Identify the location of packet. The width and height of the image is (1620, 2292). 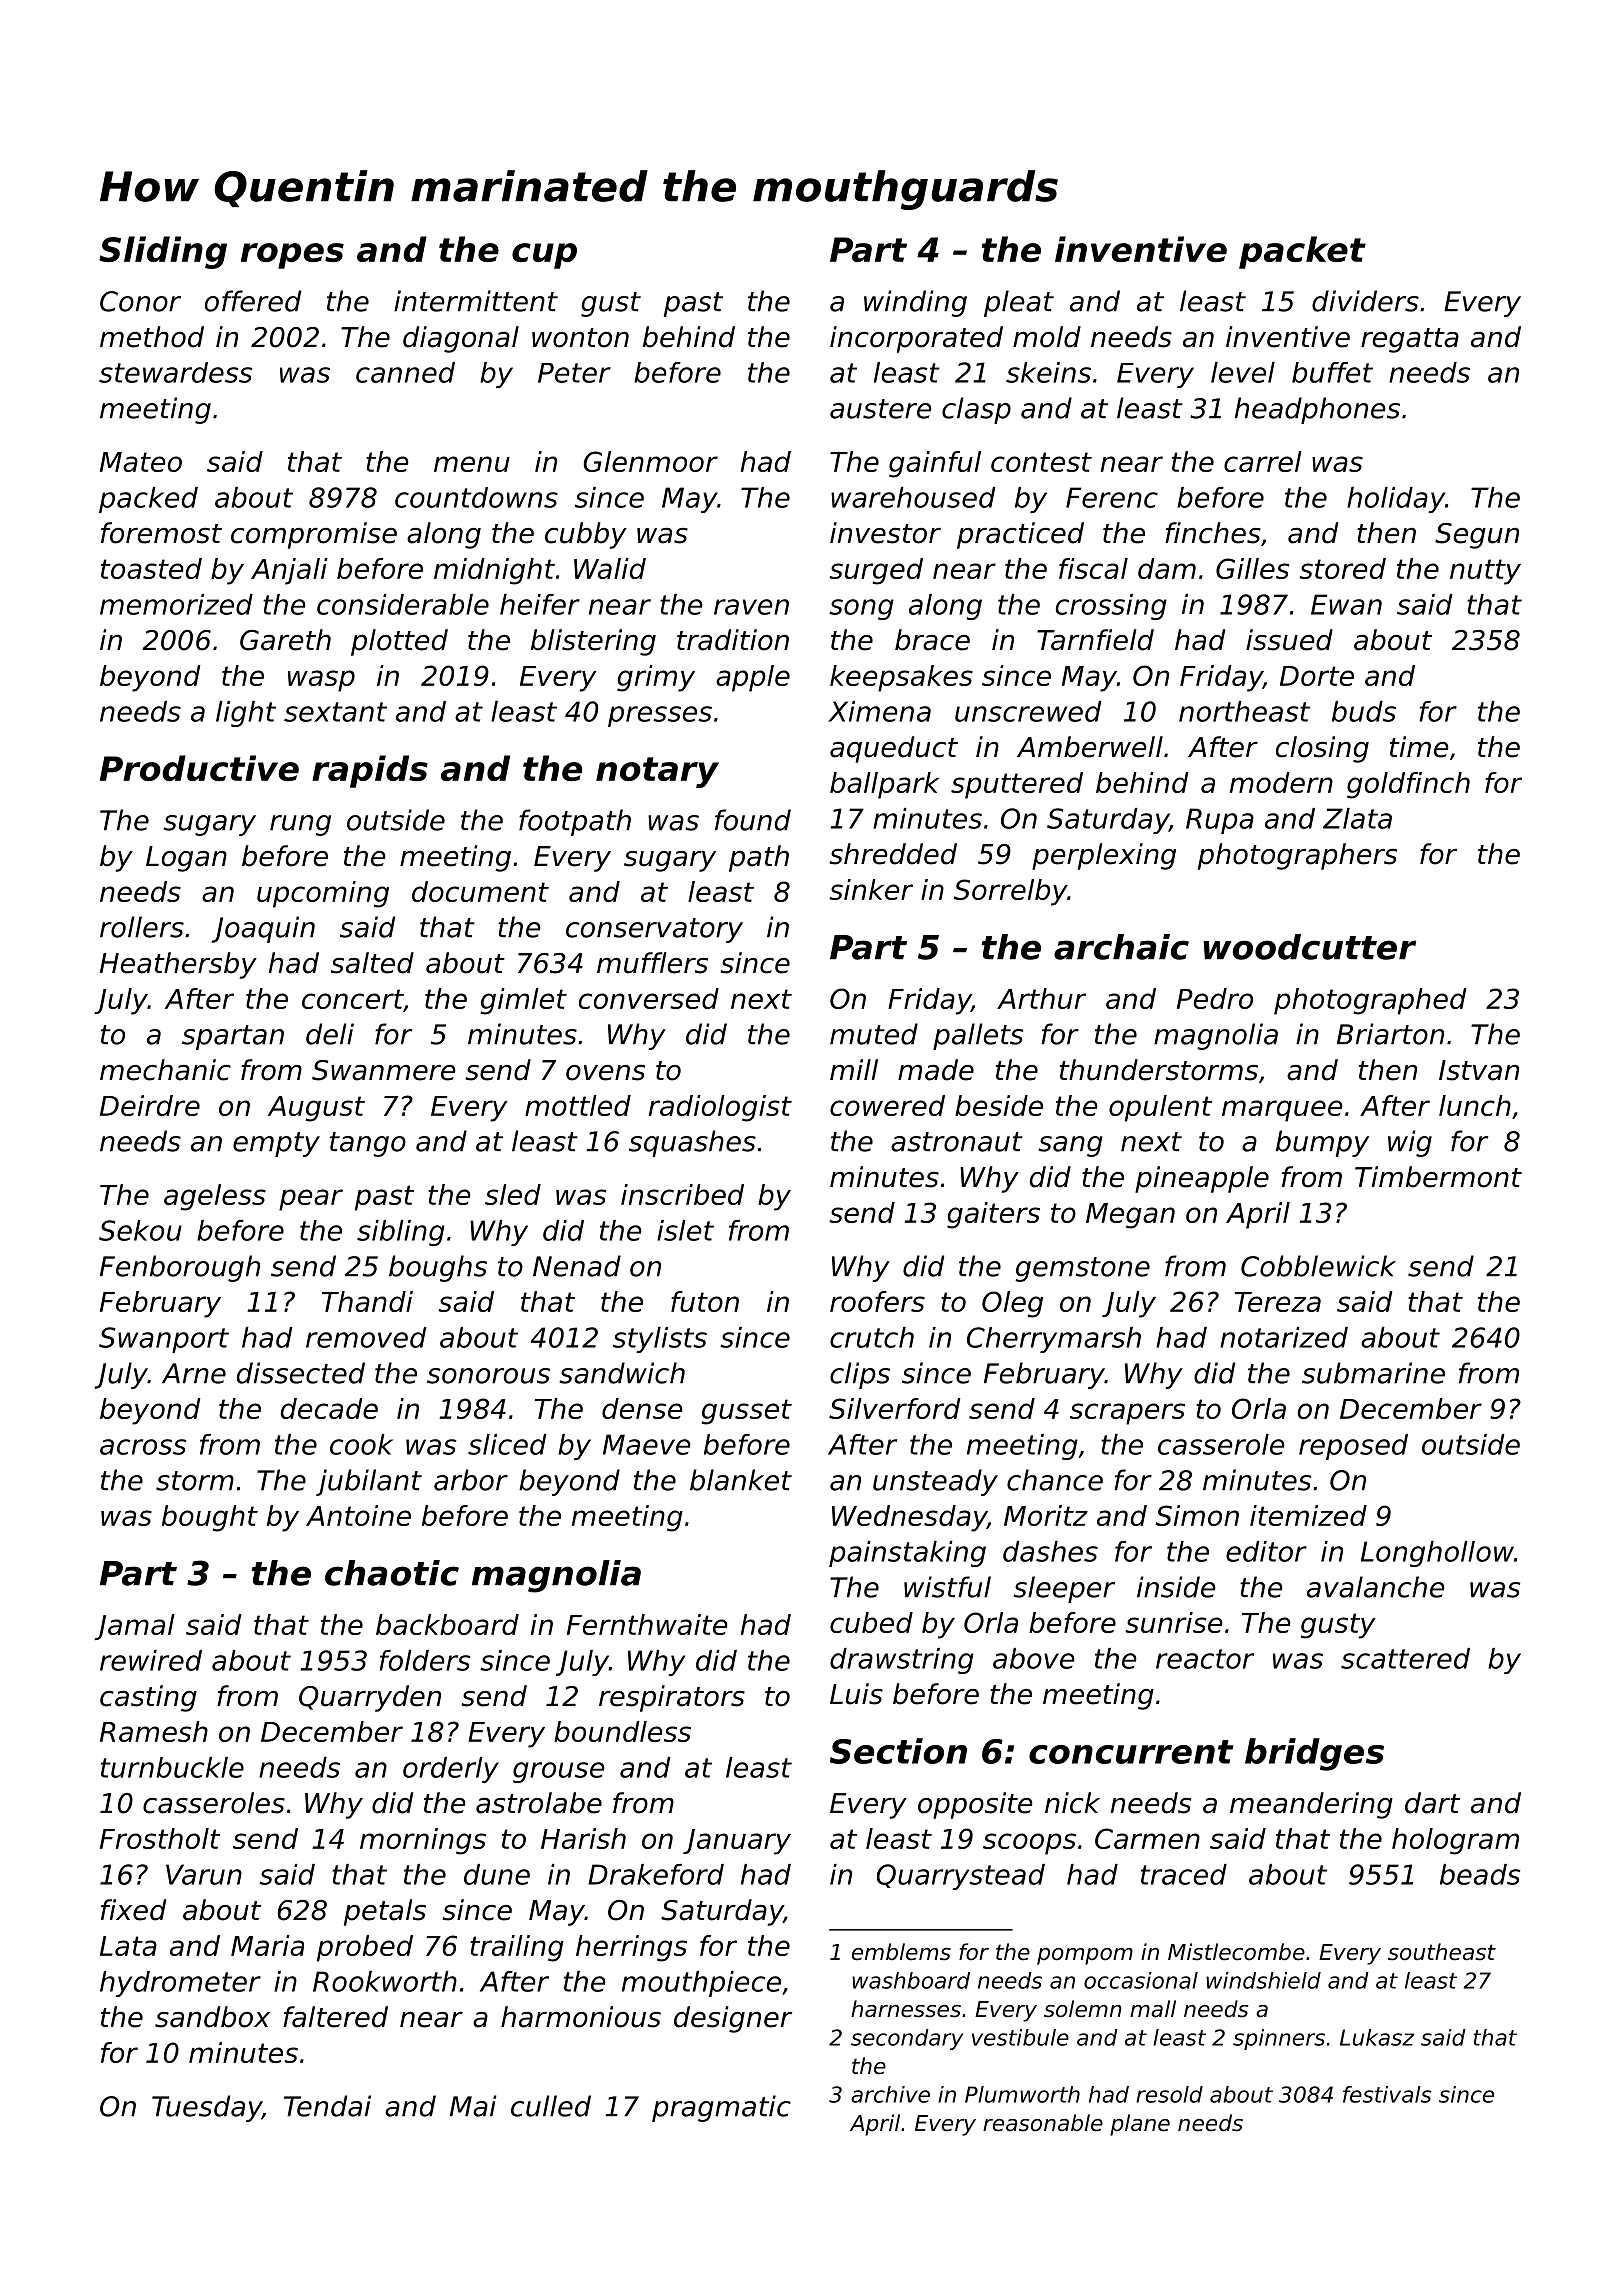
(1302, 252).
